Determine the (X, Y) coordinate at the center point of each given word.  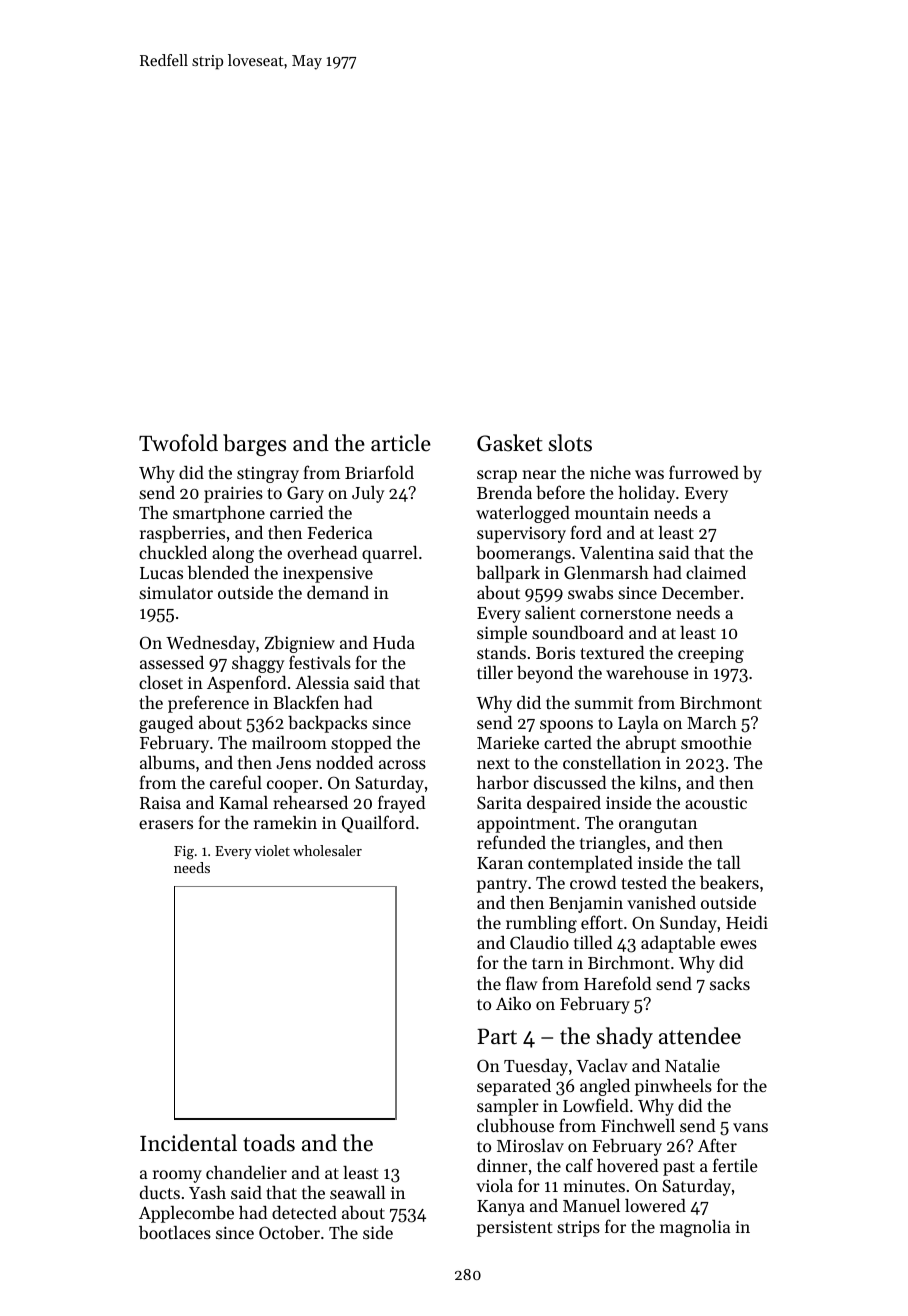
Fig (184, 853)
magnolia (695, 1228)
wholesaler (327, 850)
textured (612, 652)
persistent (515, 1229)
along (233, 554)
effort (602, 922)
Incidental (188, 1143)
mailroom (289, 742)
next (493, 763)
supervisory (521, 535)
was (649, 474)
